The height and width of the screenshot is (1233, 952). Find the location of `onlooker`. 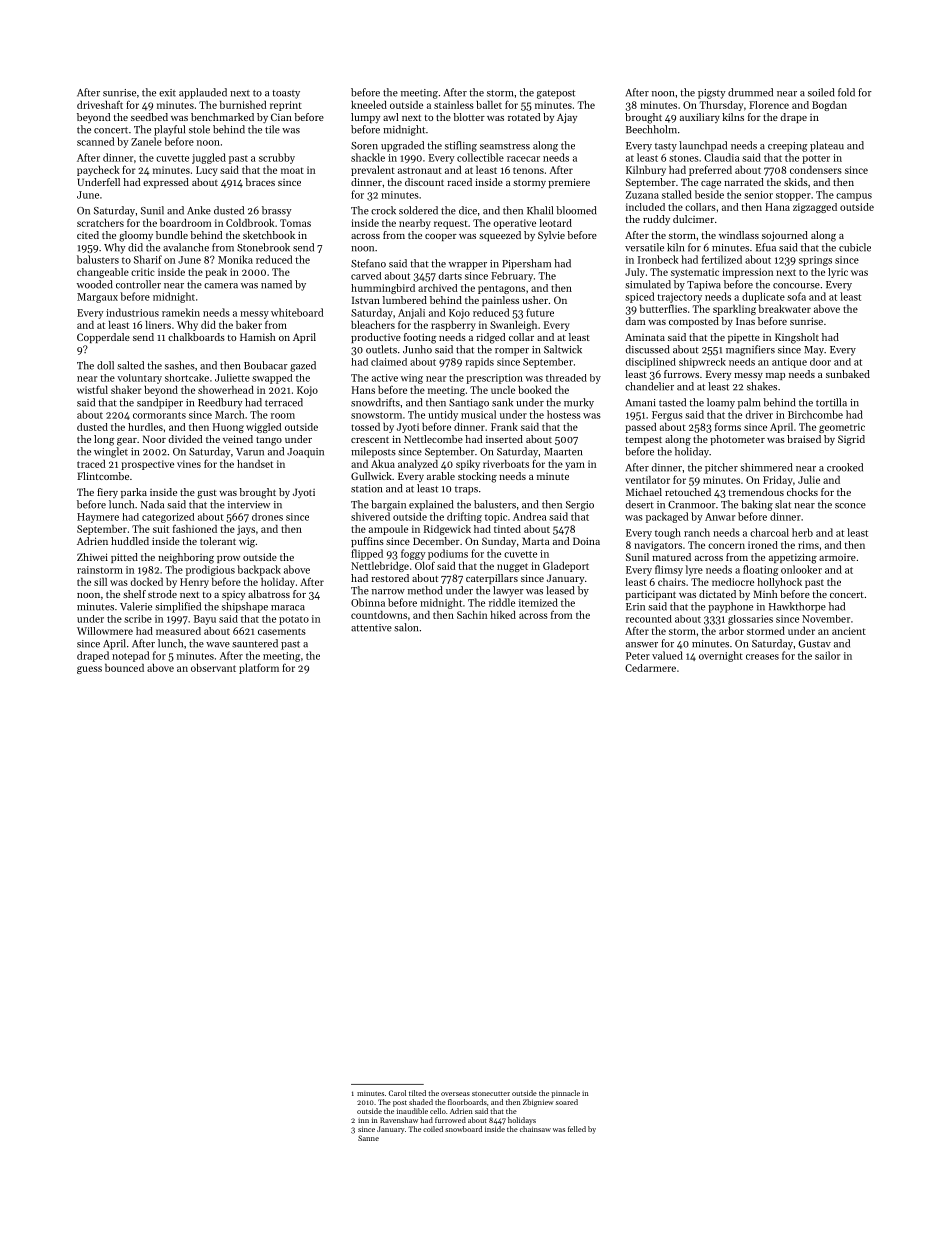

onlooker is located at coordinates (801, 569).
